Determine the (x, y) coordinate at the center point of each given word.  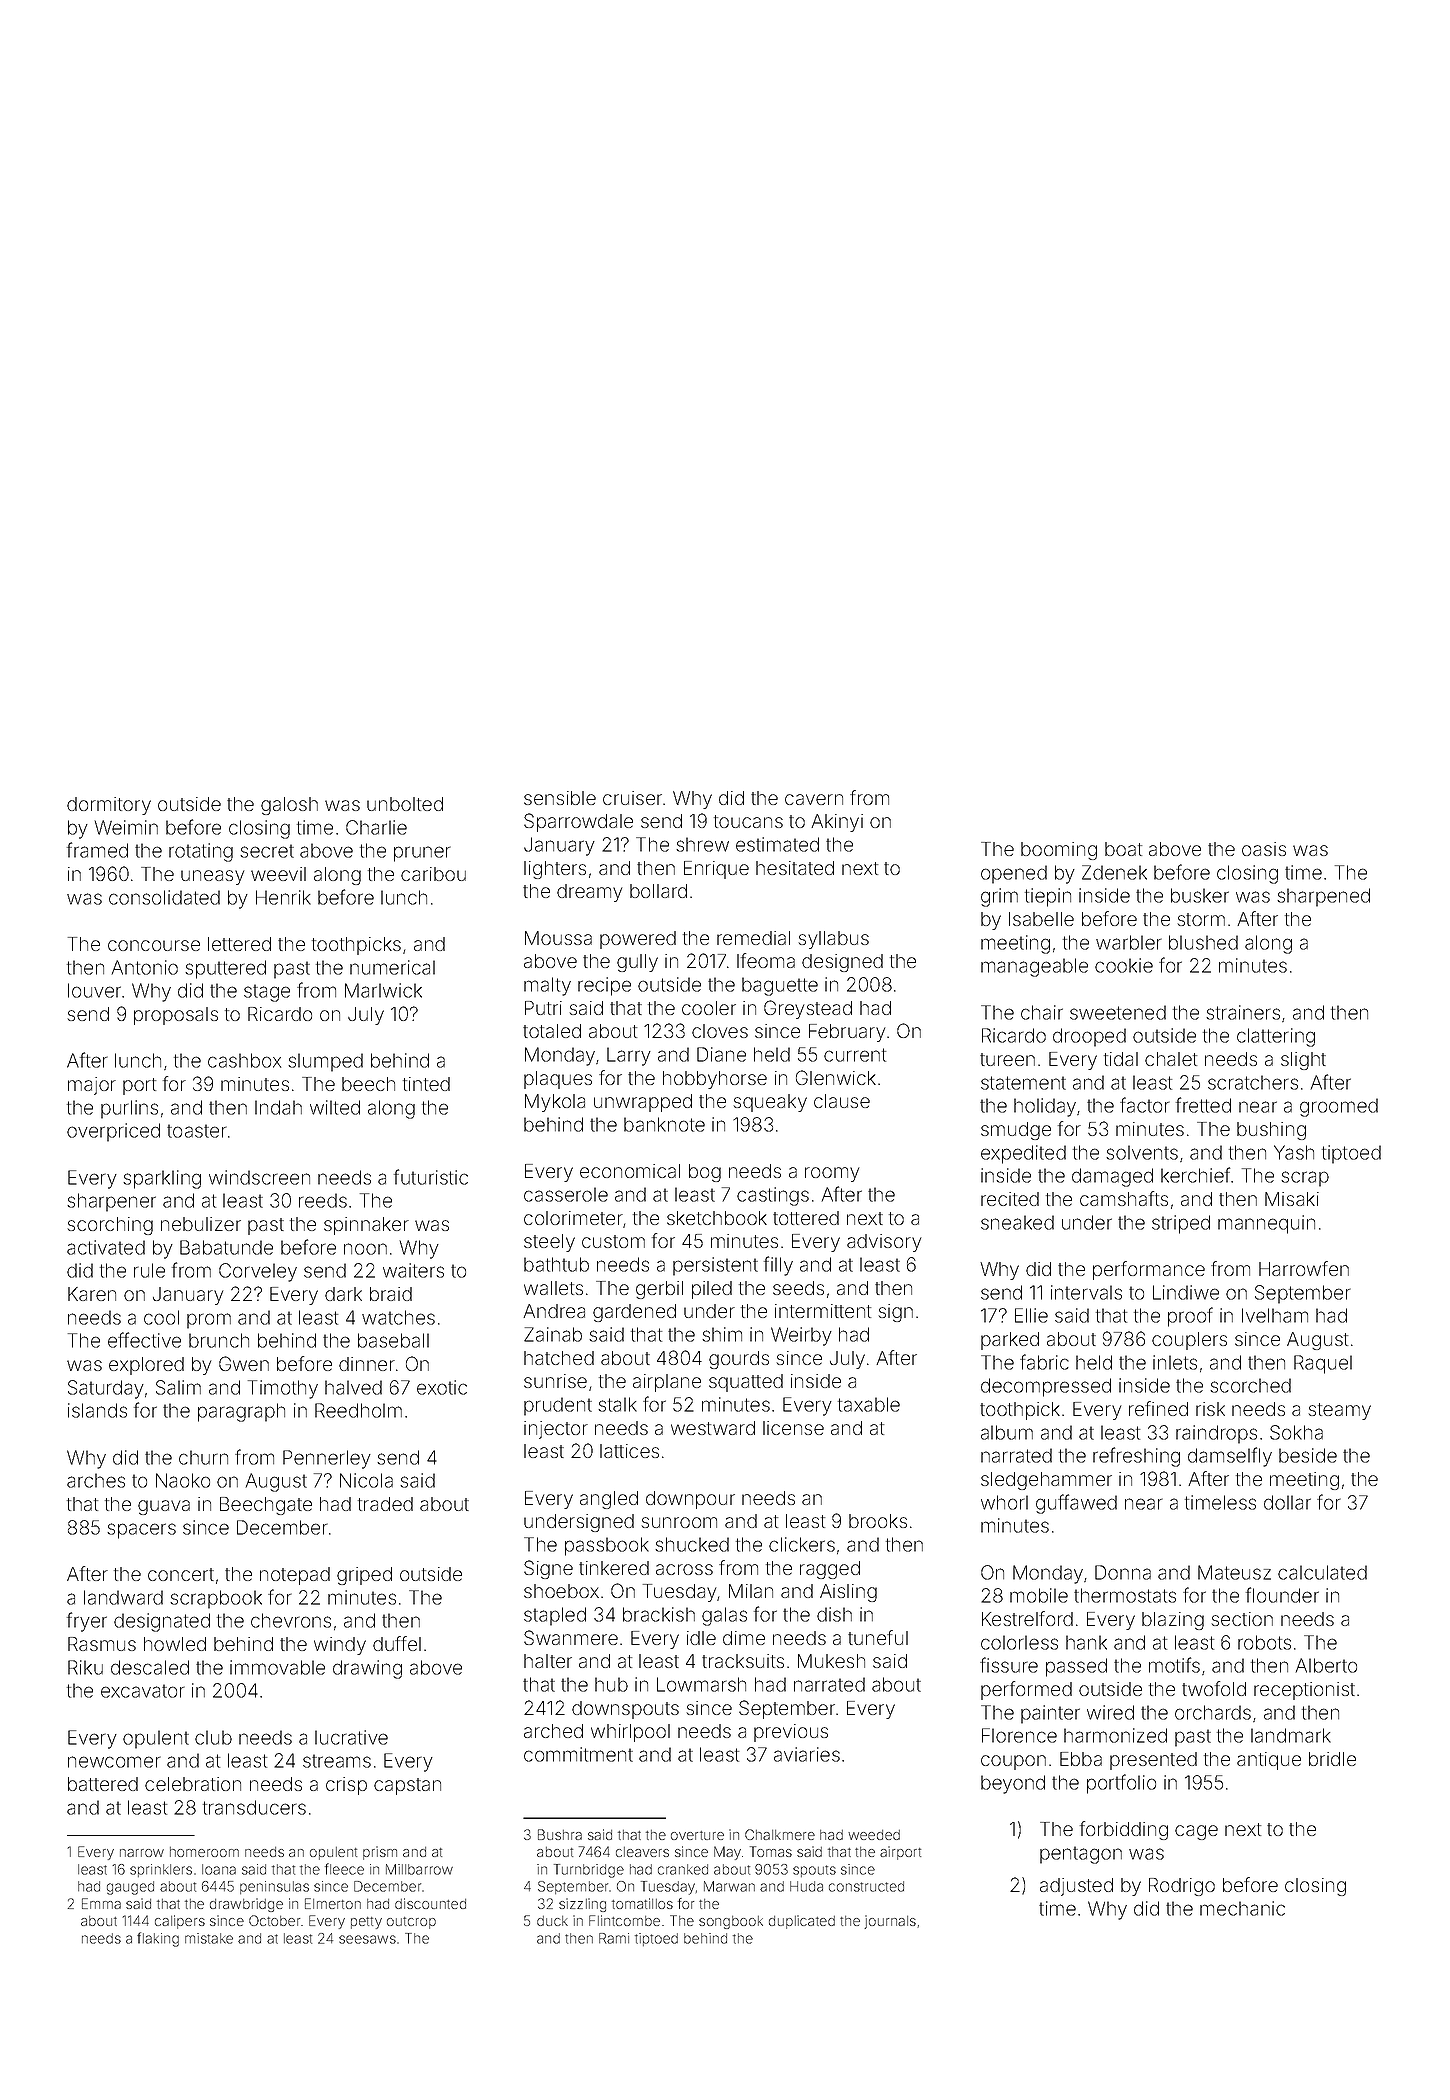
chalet (1171, 1059)
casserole (566, 1194)
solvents (1142, 1152)
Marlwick (383, 990)
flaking (158, 1939)
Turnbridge (589, 1871)
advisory (884, 1243)
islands (97, 1410)
